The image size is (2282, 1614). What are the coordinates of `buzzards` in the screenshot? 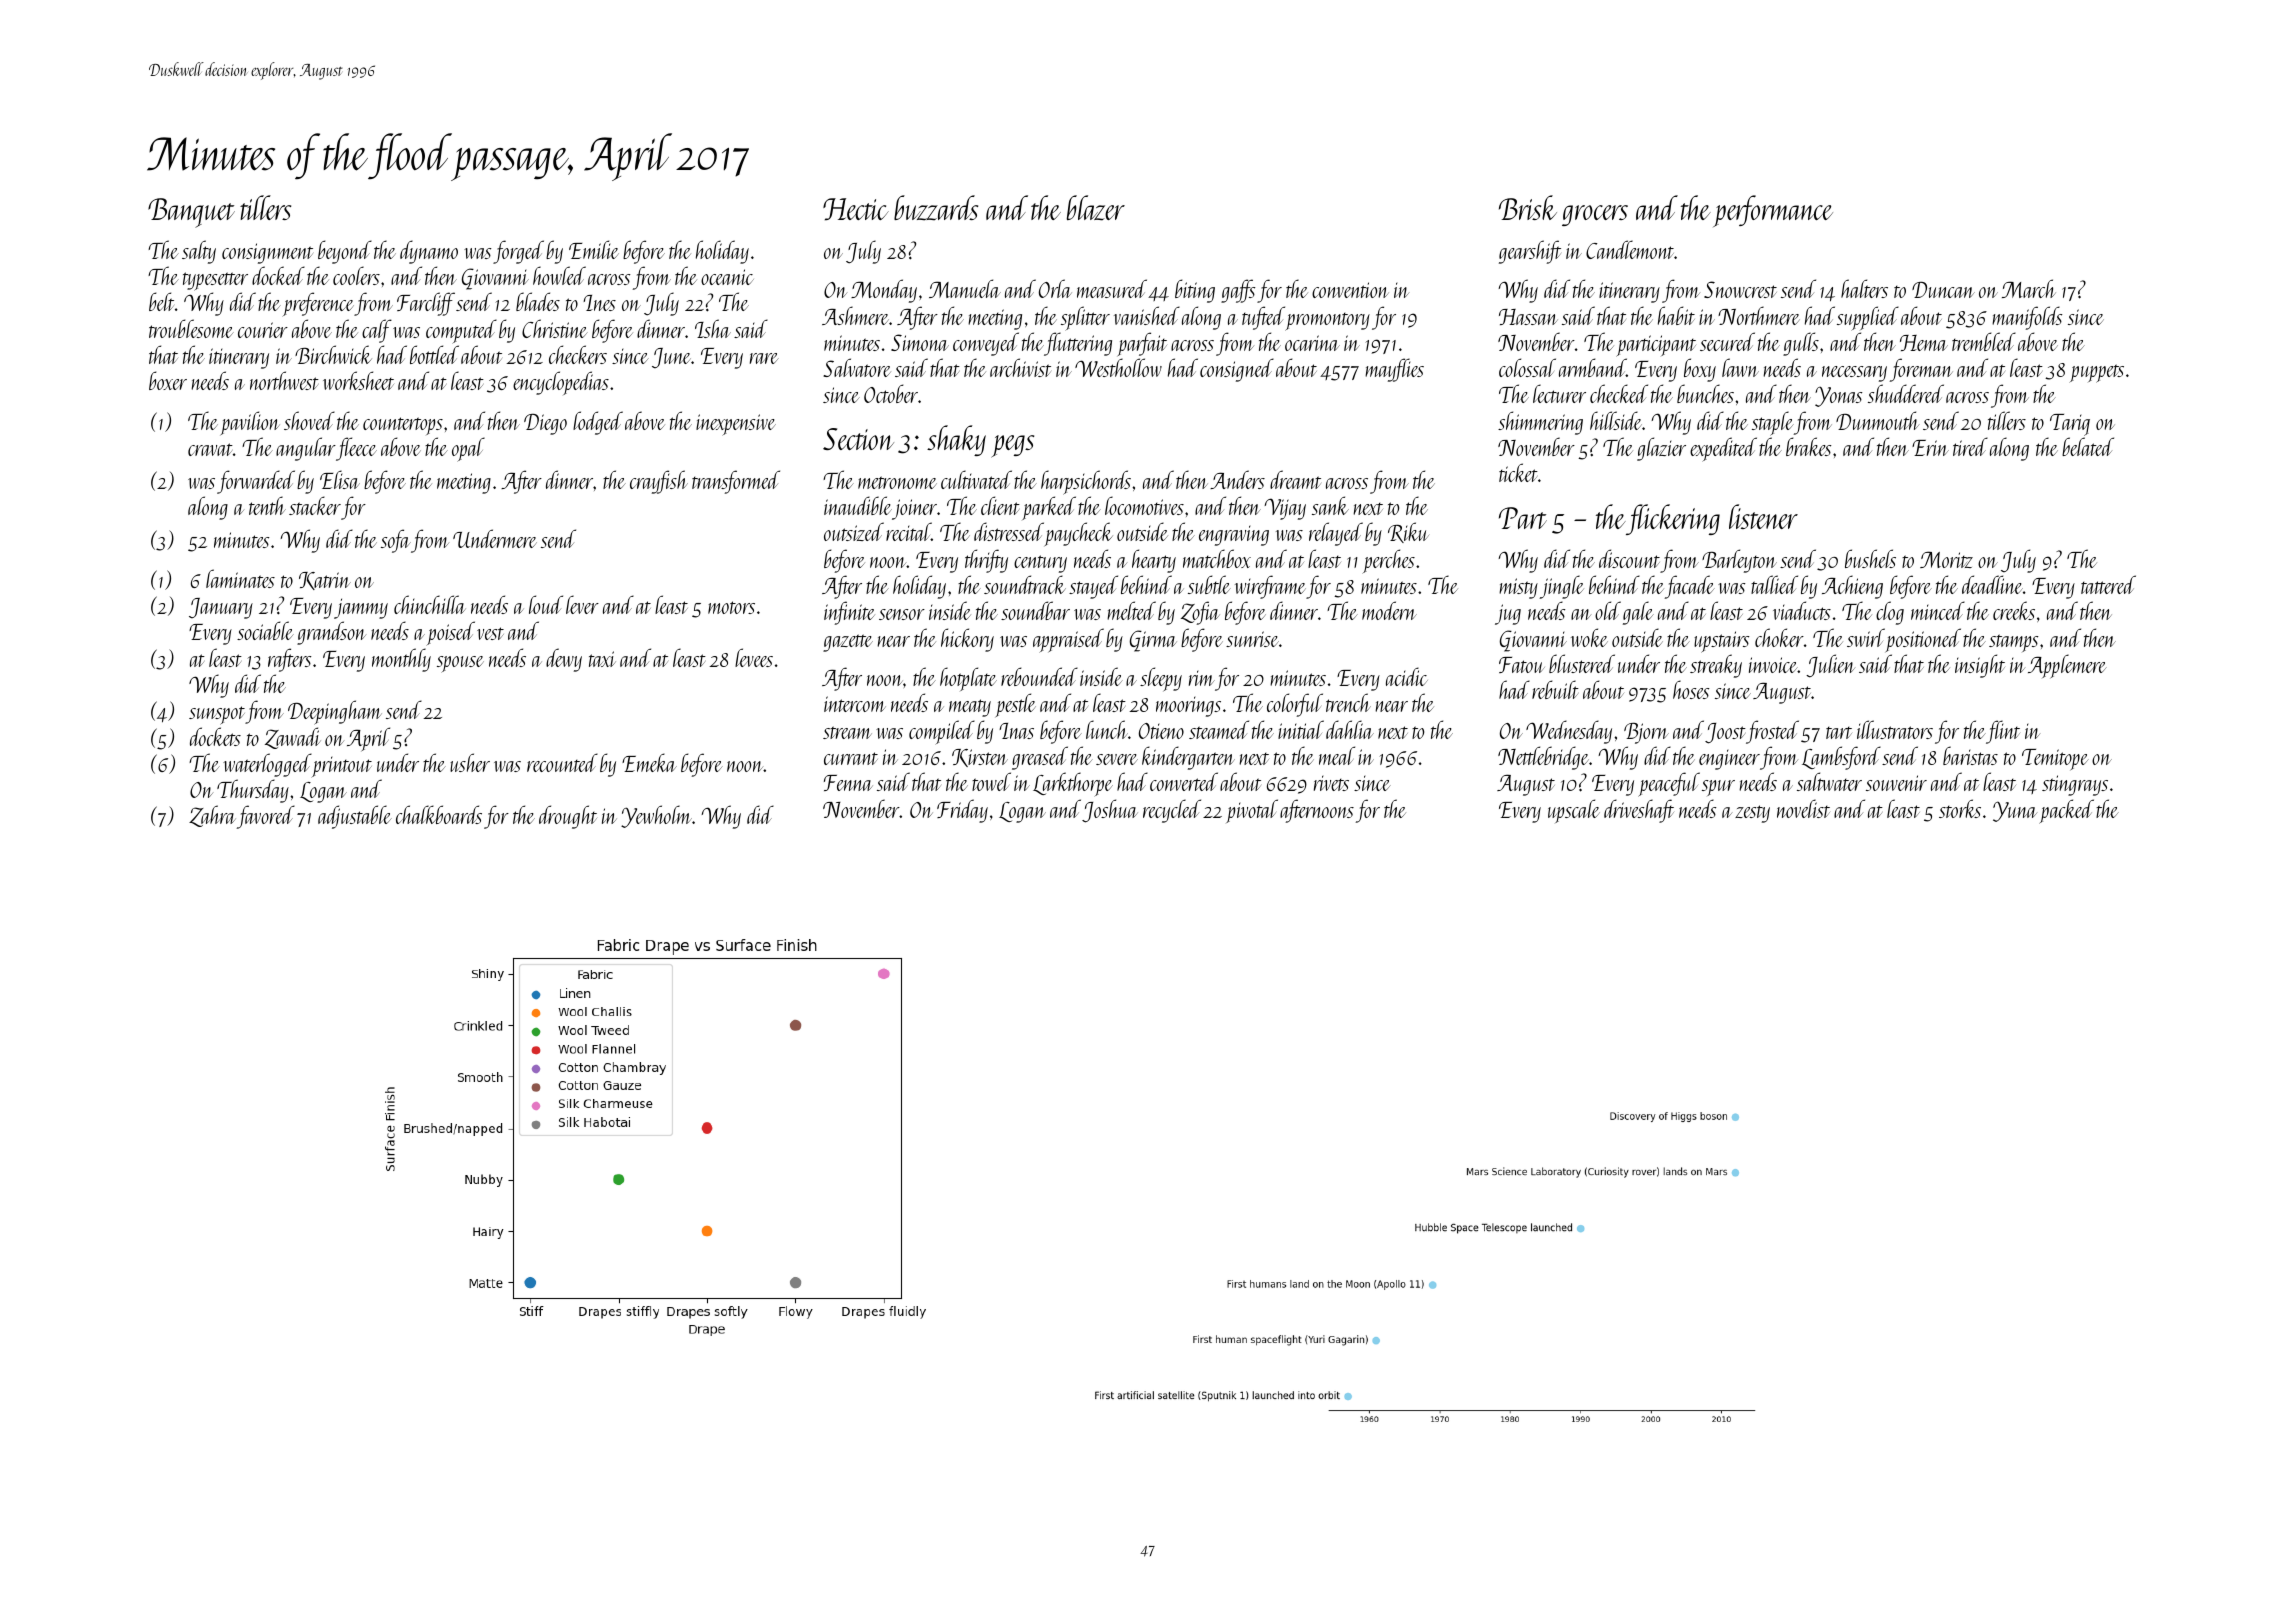 It's located at (936, 208).
